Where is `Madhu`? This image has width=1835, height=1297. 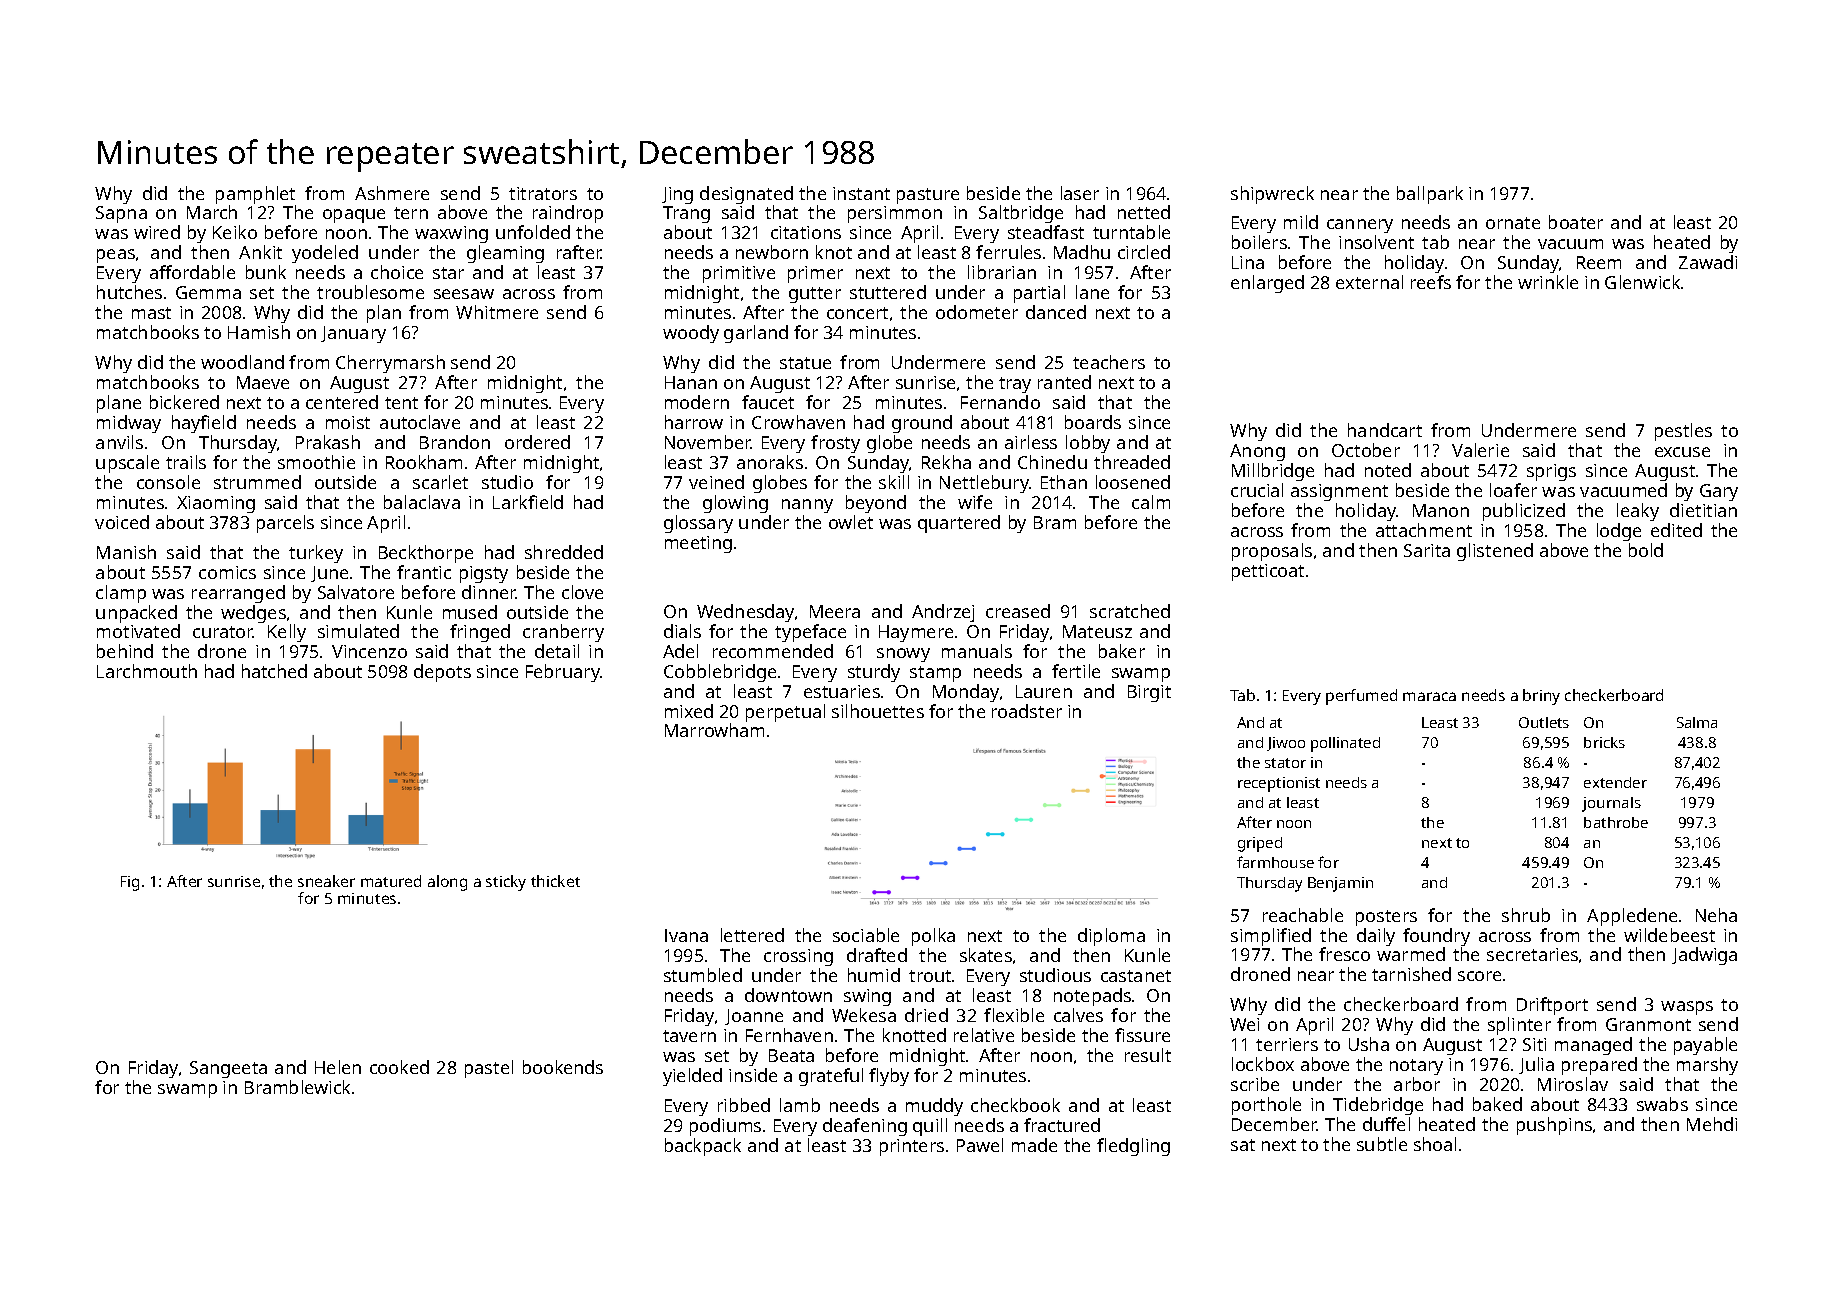
Madhu is located at coordinates (1082, 252).
